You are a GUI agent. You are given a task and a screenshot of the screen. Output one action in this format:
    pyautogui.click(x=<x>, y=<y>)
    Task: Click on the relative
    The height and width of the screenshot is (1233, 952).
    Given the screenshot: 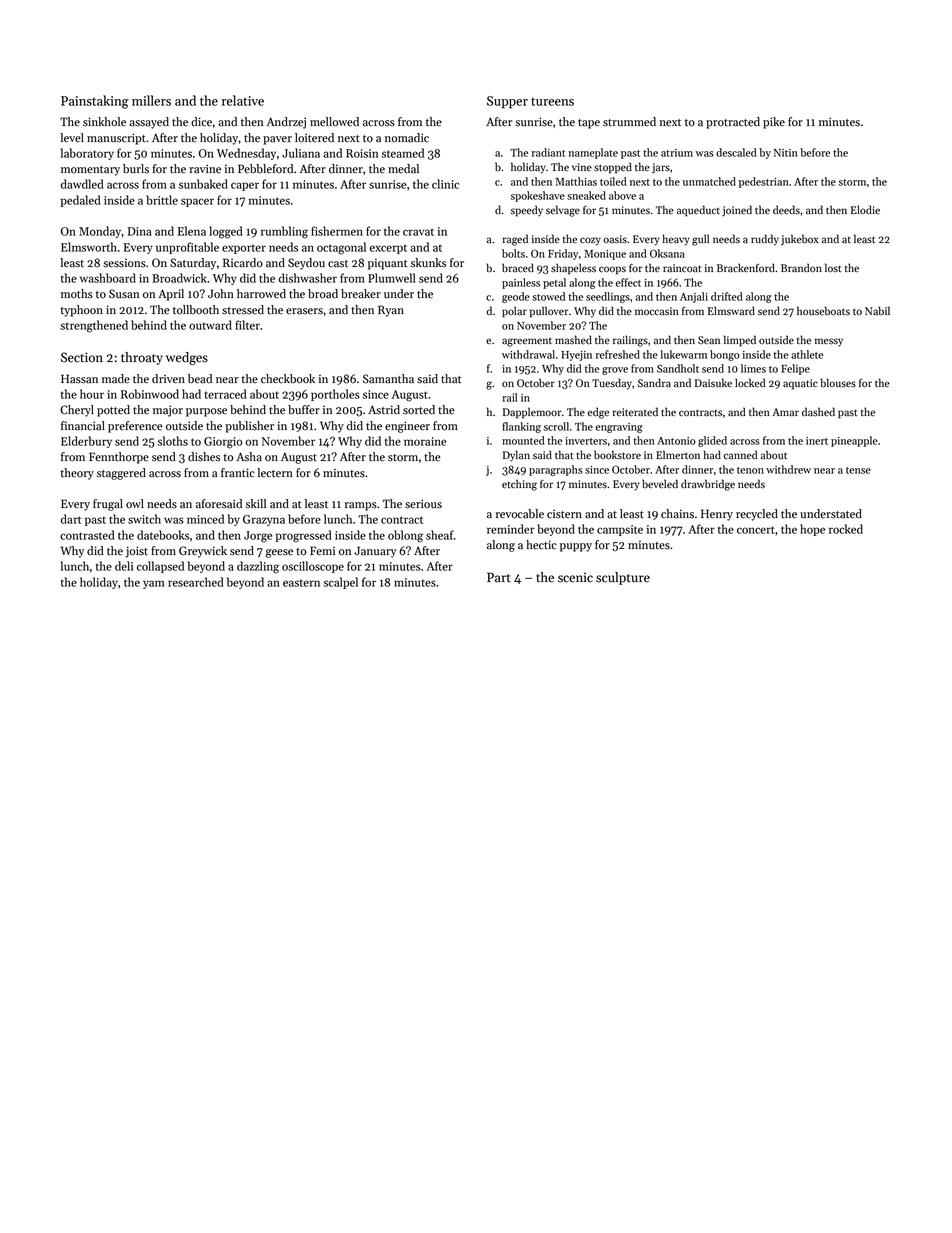 What is the action you would take?
    pyautogui.click(x=243, y=100)
